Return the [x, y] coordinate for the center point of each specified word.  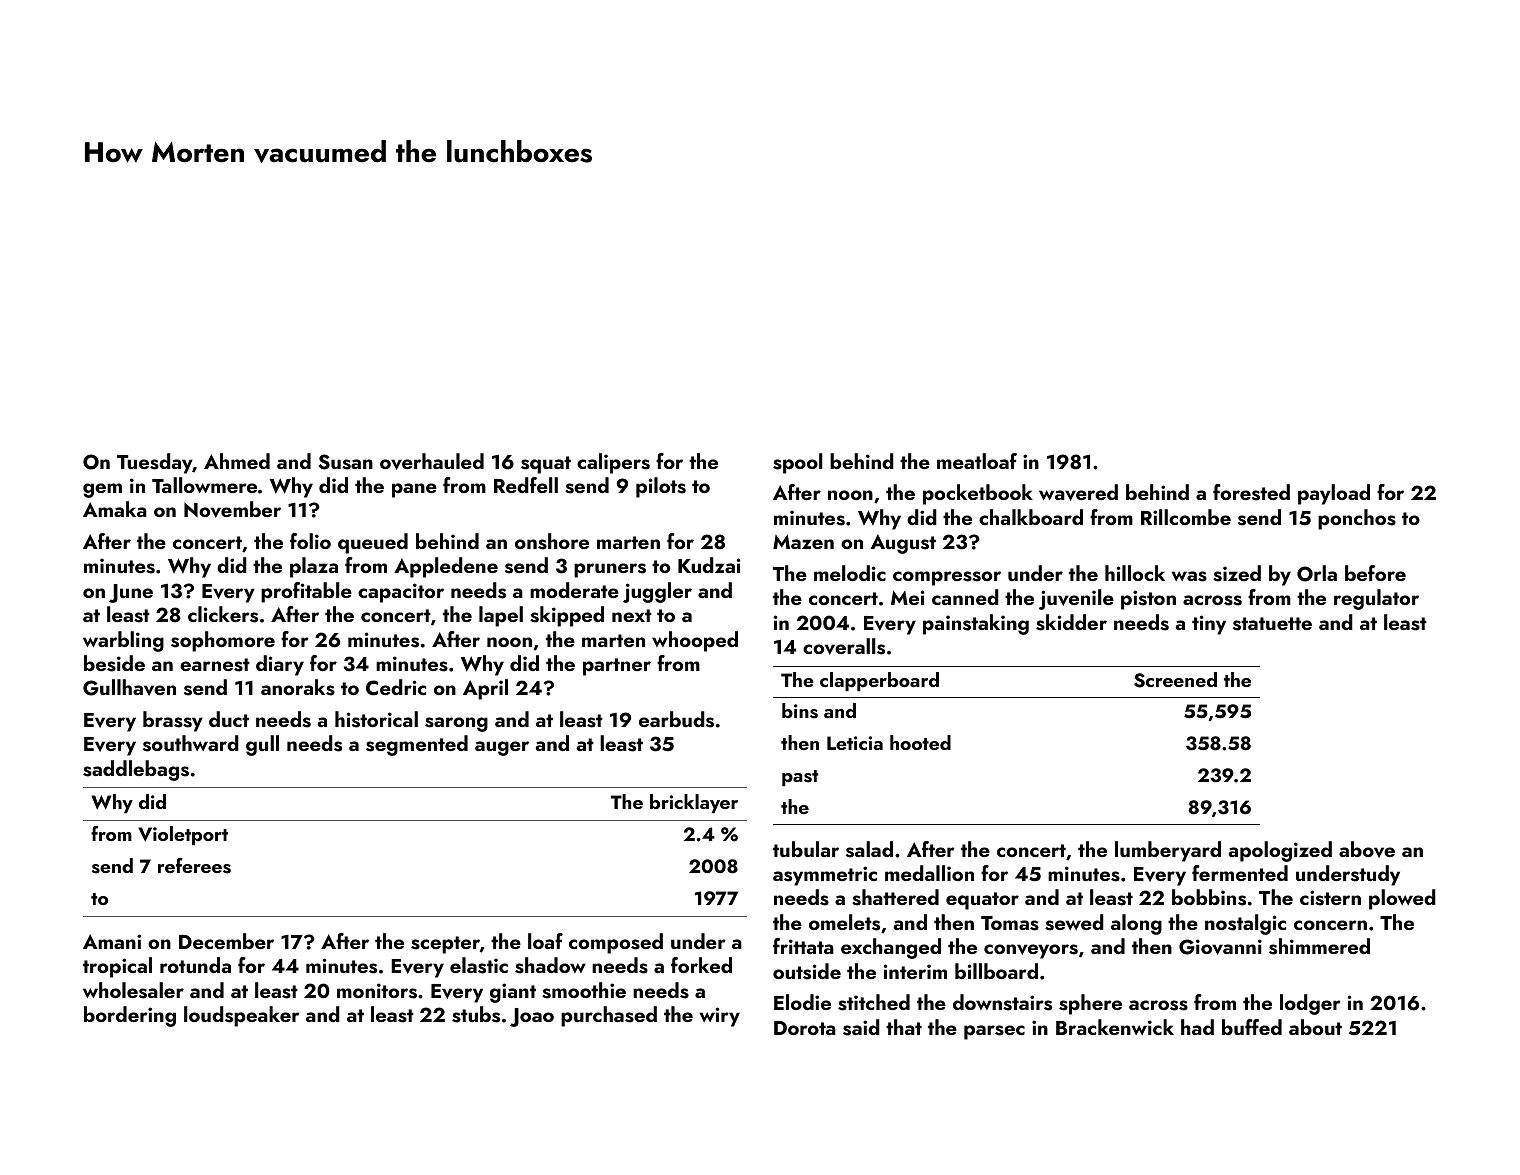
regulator [1376, 599]
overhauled [432, 461]
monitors [377, 991]
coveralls [844, 646]
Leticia [855, 743]
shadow [550, 965]
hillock [1135, 573]
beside [114, 663]
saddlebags [136, 770]
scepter [445, 945]
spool [798, 463]
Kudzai [709, 565]
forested [1251, 492]
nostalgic [1245, 924]
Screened [1175, 680]
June [131, 593]
